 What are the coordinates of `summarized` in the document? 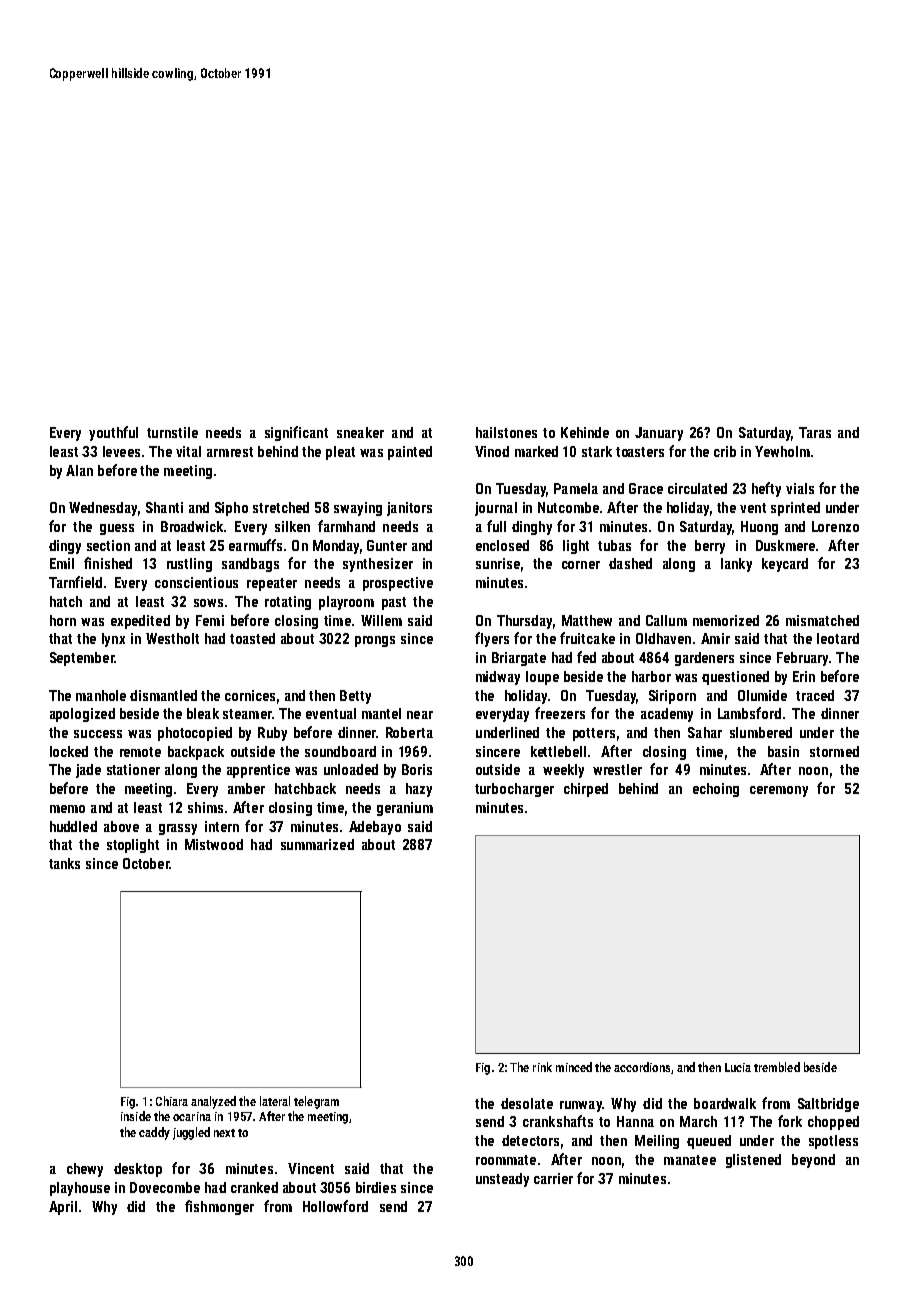 It's located at (317, 844).
